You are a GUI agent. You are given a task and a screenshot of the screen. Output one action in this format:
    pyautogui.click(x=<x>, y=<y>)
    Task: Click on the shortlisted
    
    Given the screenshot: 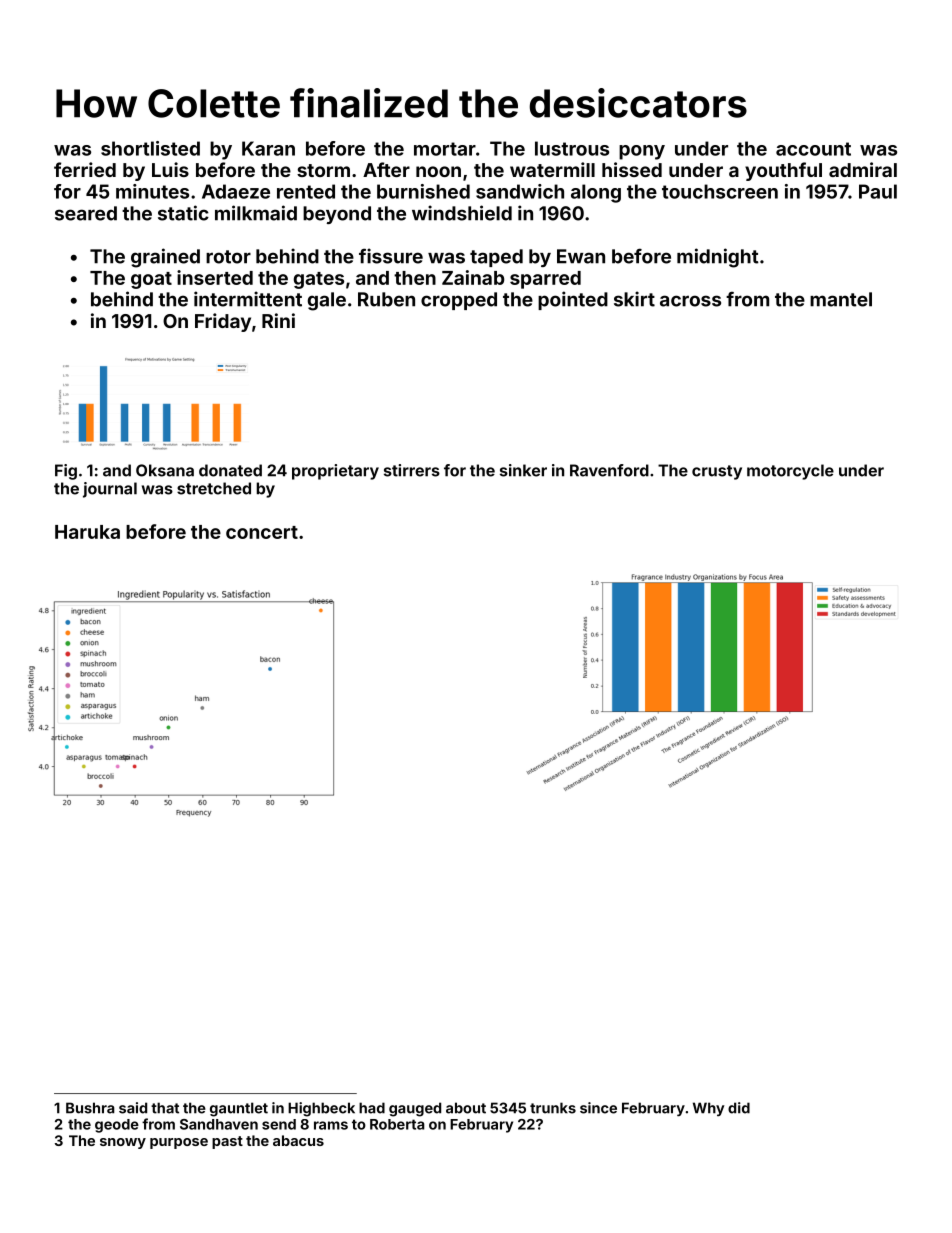 What is the action you would take?
    pyautogui.click(x=150, y=148)
